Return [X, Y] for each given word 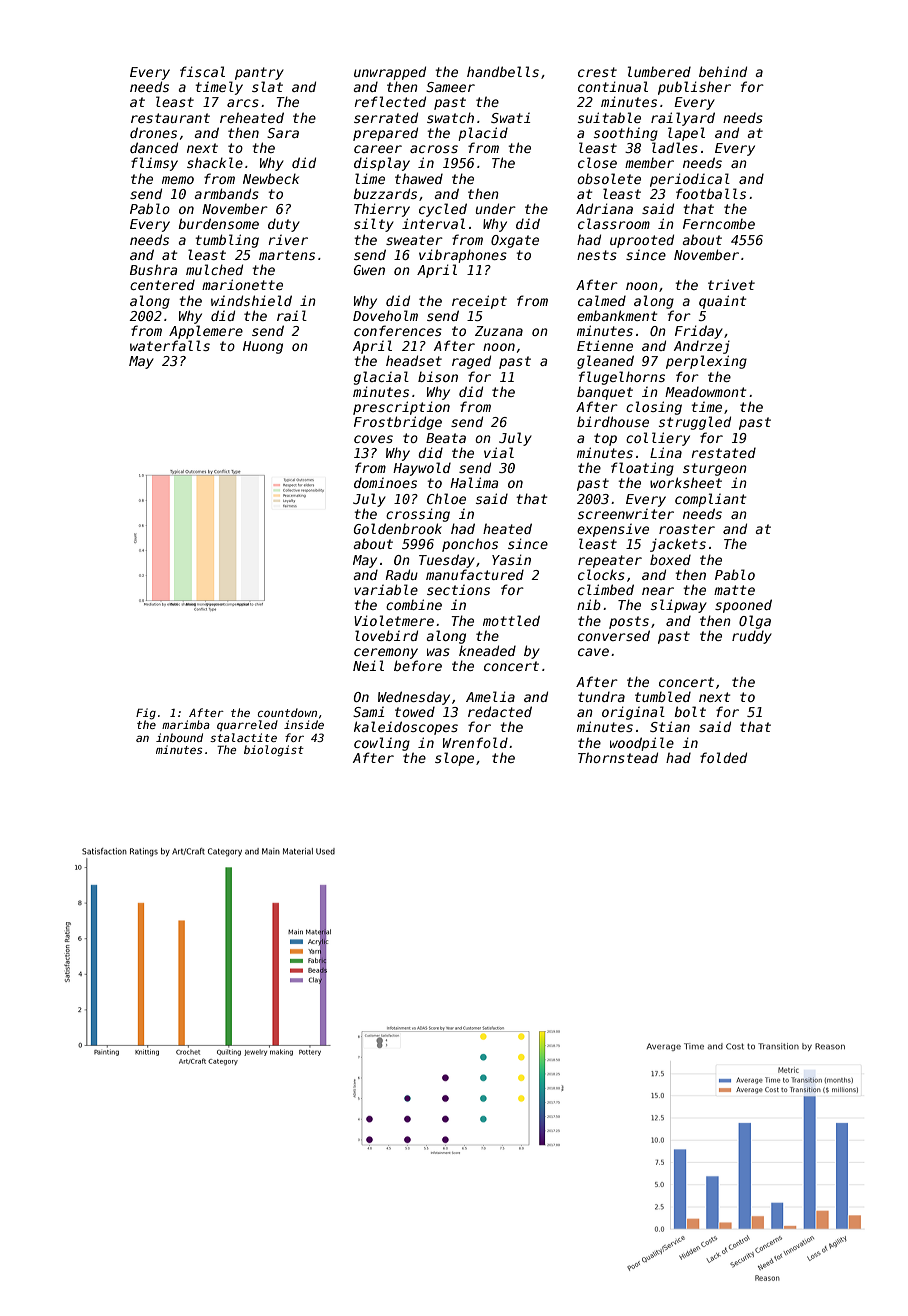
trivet [731, 284]
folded [723, 757]
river [288, 240]
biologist [274, 751]
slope [454, 759]
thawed [419, 178]
